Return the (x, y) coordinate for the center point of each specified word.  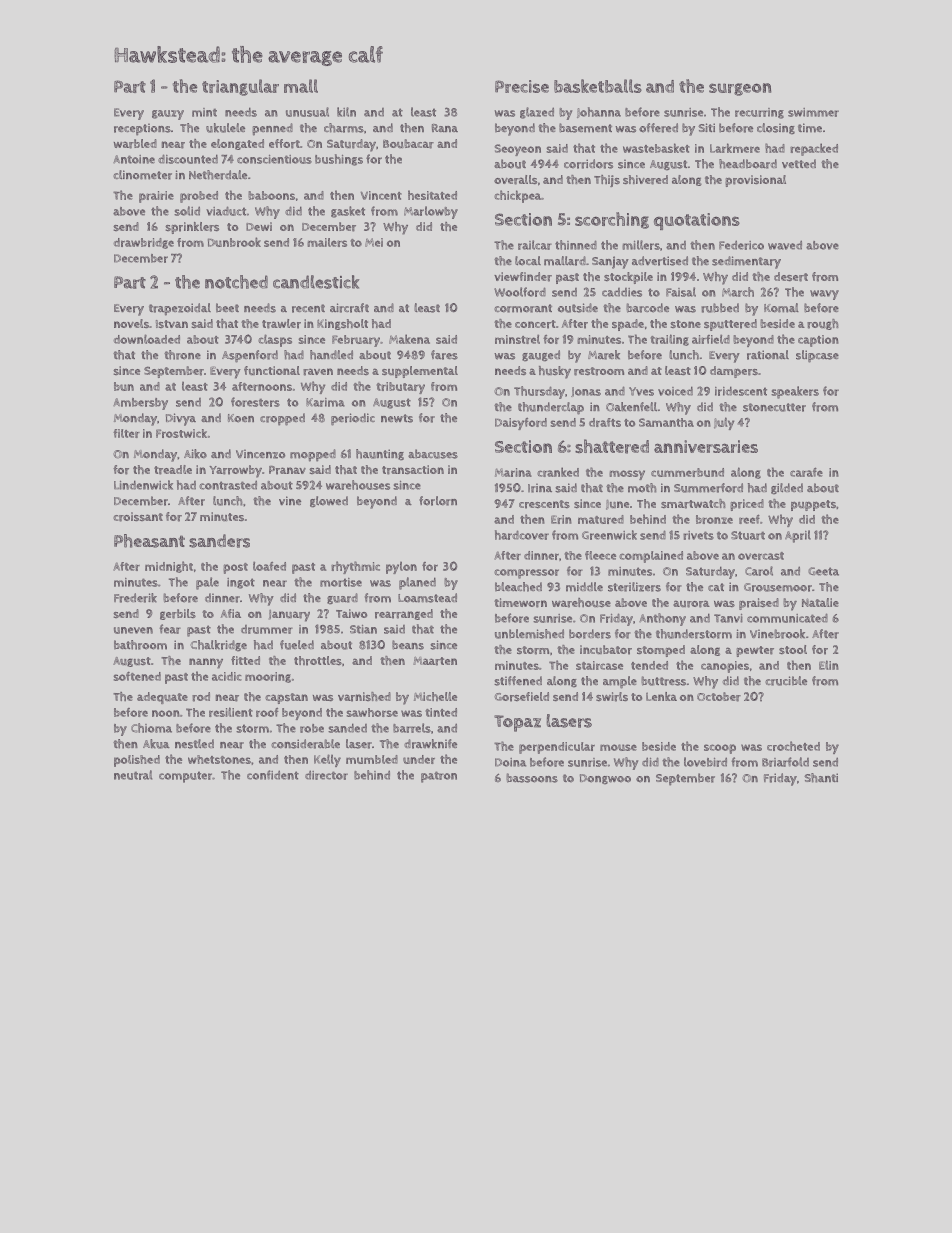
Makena (409, 339)
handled (331, 355)
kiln (346, 112)
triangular (240, 87)
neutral (133, 775)
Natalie (820, 602)
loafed (269, 566)
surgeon (740, 89)
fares (444, 355)
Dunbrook (234, 242)
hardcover (522, 535)
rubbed (720, 308)
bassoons (532, 778)
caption (818, 341)
